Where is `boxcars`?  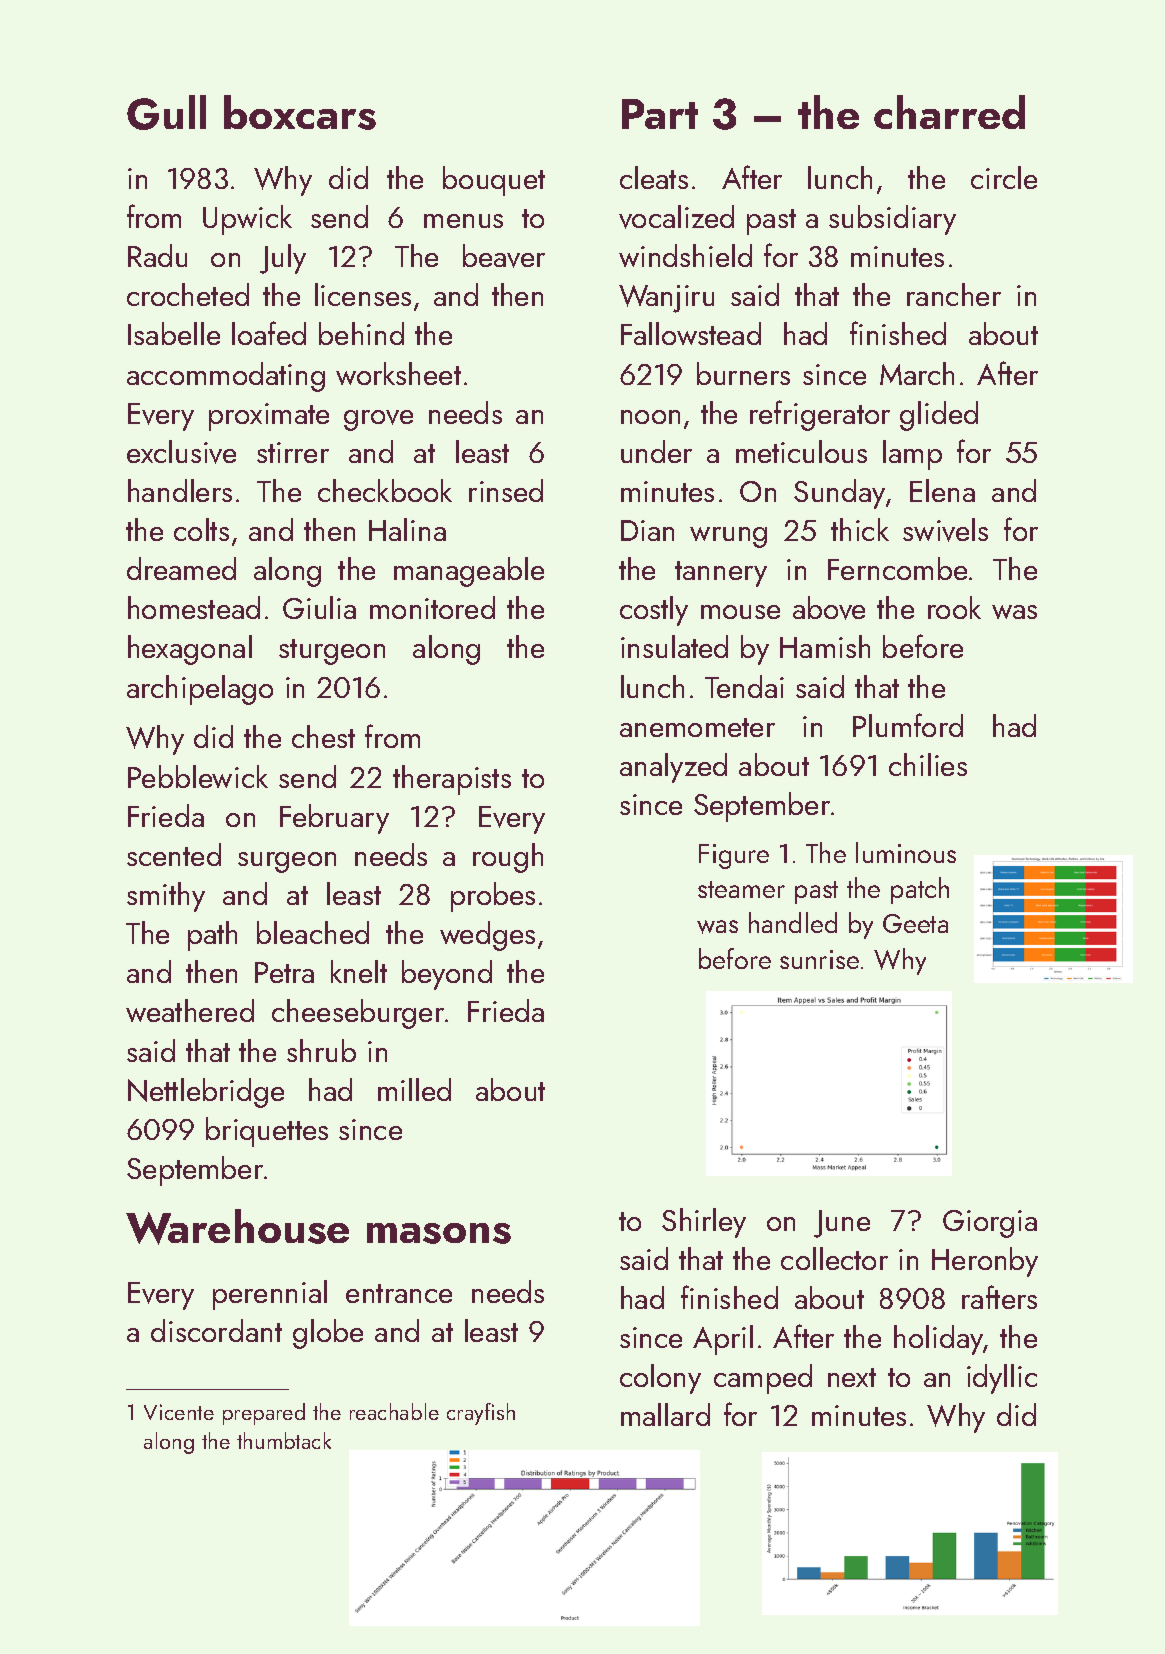 boxcars is located at coordinates (300, 112).
